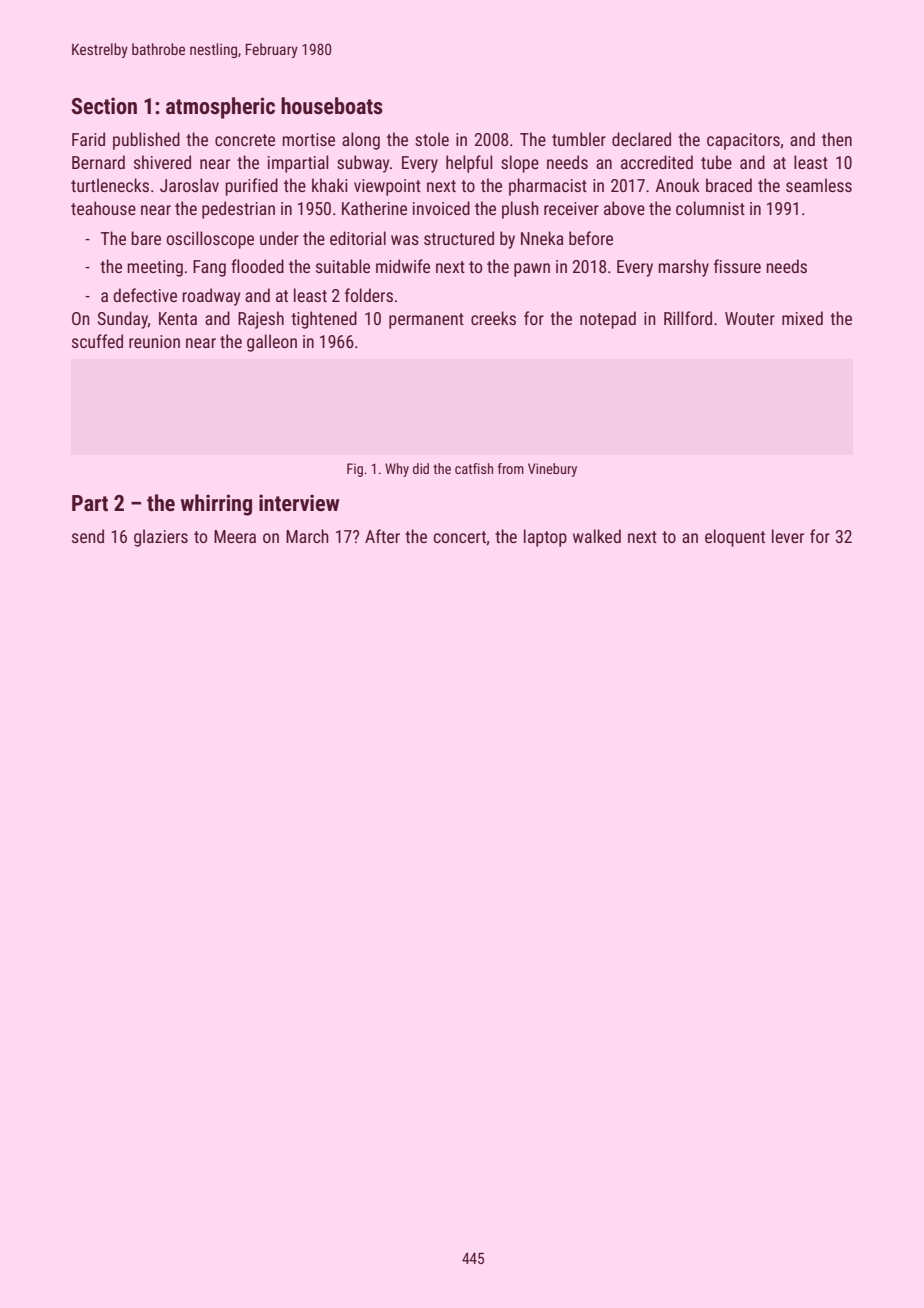 Image resolution: width=924 pixels, height=1308 pixels. What do you see at coordinates (426, 321) in the screenshot?
I see `permanent` at bounding box center [426, 321].
